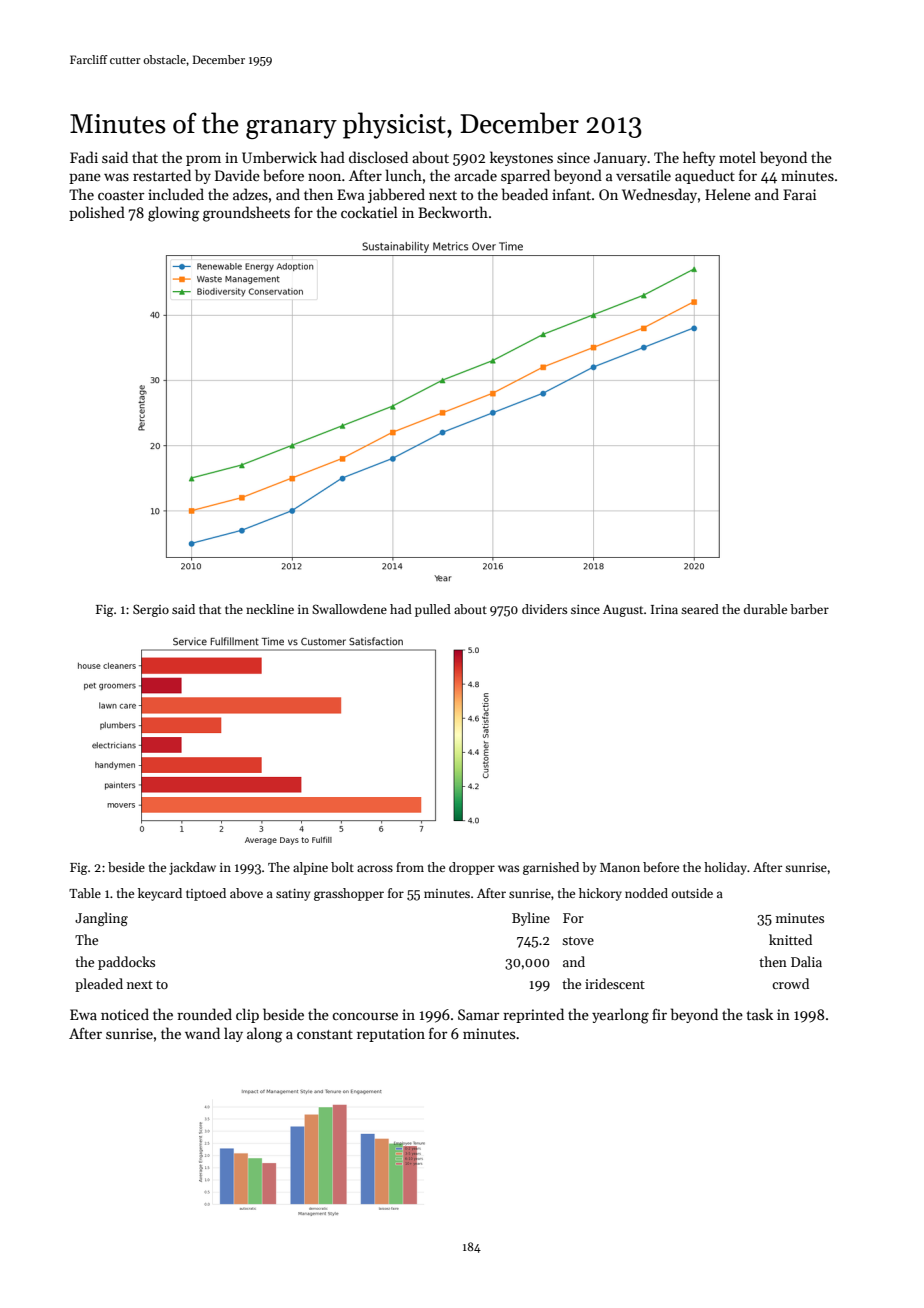  Describe the element at coordinates (809, 609) in the page. I see `barber` at that location.
